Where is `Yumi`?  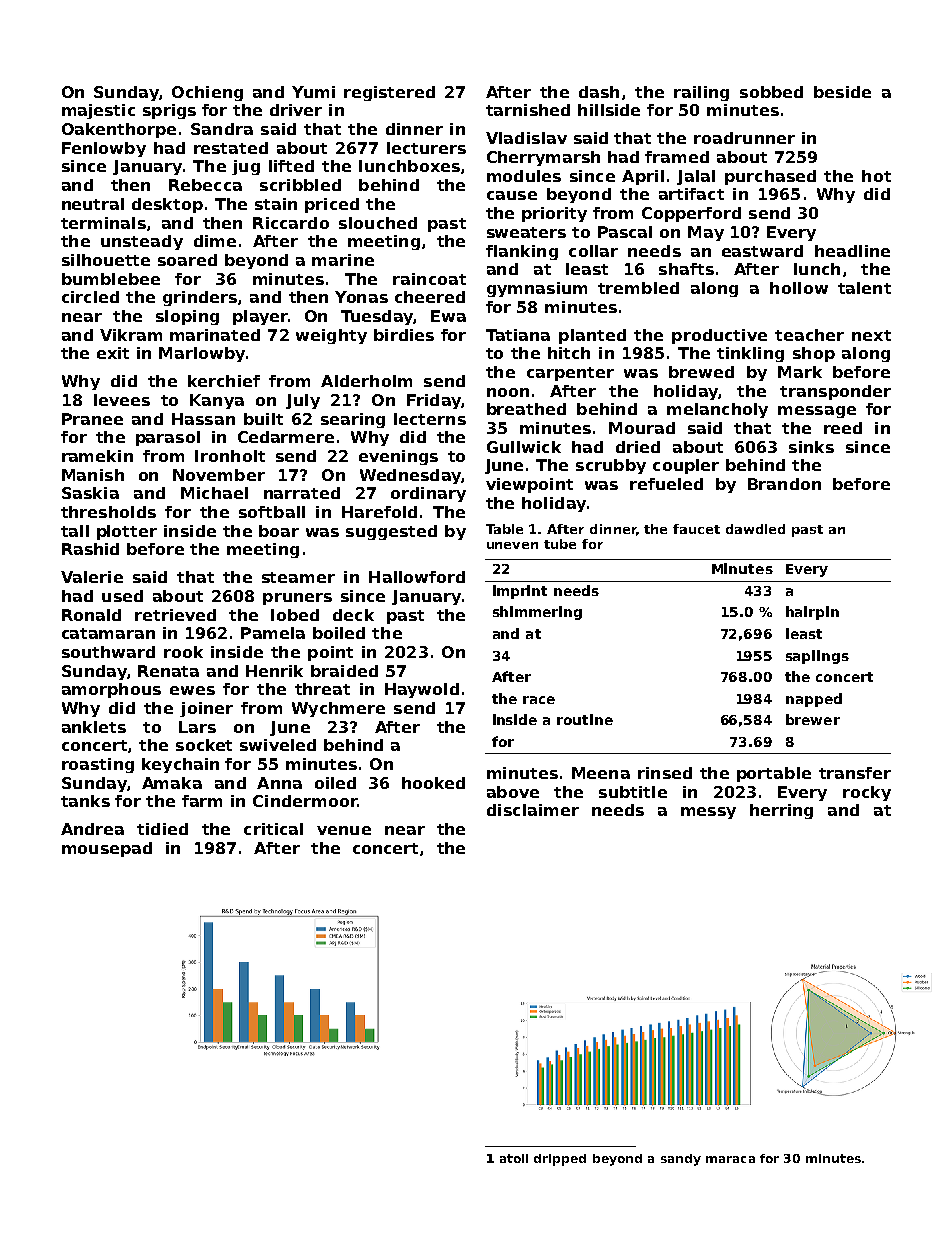
Yumi is located at coordinates (313, 92).
